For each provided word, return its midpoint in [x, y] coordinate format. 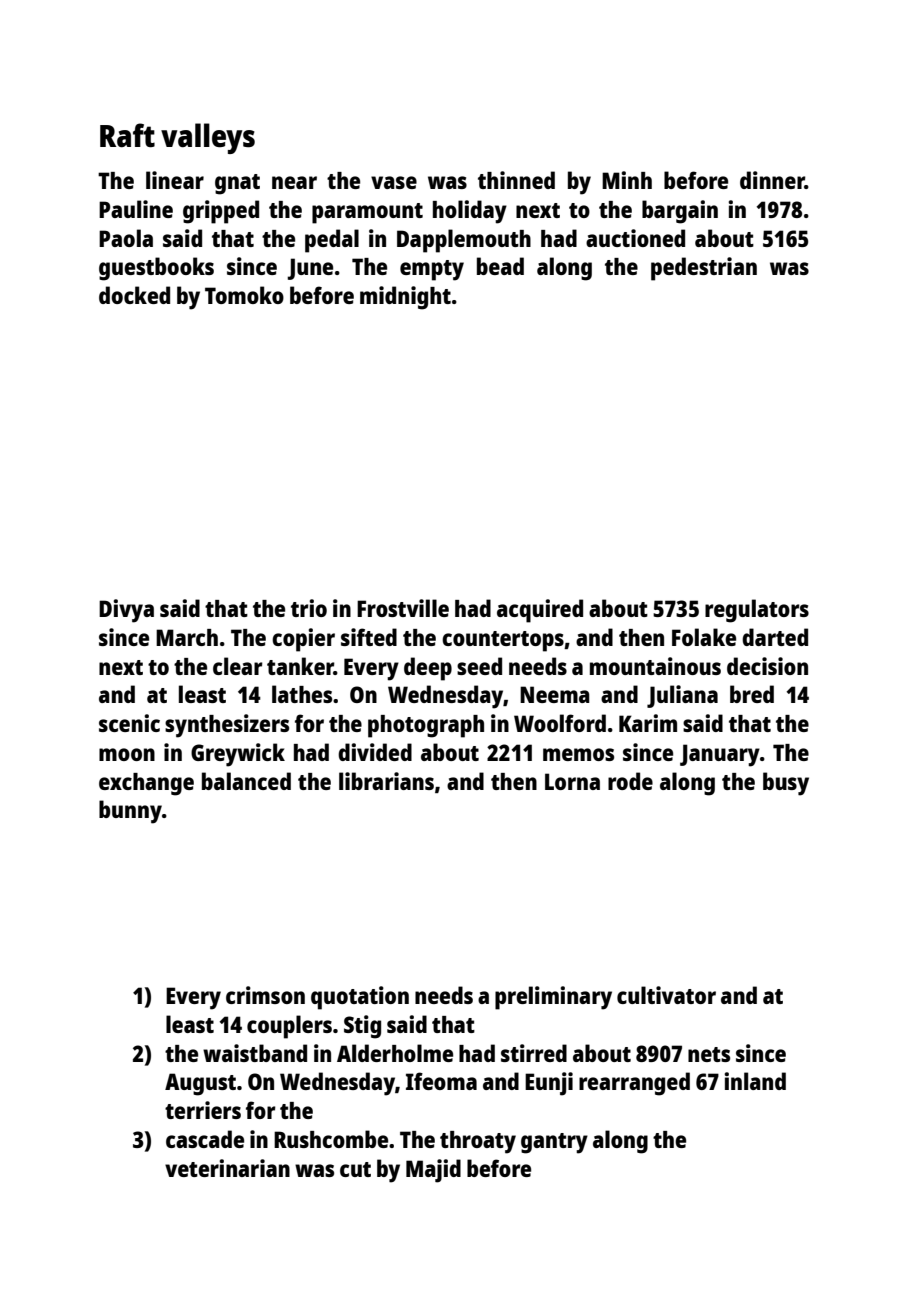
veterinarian [227, 1168]
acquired [540, 611]
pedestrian [704, 269]
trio [309, 608]
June [310, 269]
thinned [516, 180]
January [720, 755]
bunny [130, 812]
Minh [627, 180]
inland [755, 1081]
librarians [386, 781]
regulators [757, 611]
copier [303, 640]
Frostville [403, 608]
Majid [433, 1171]
